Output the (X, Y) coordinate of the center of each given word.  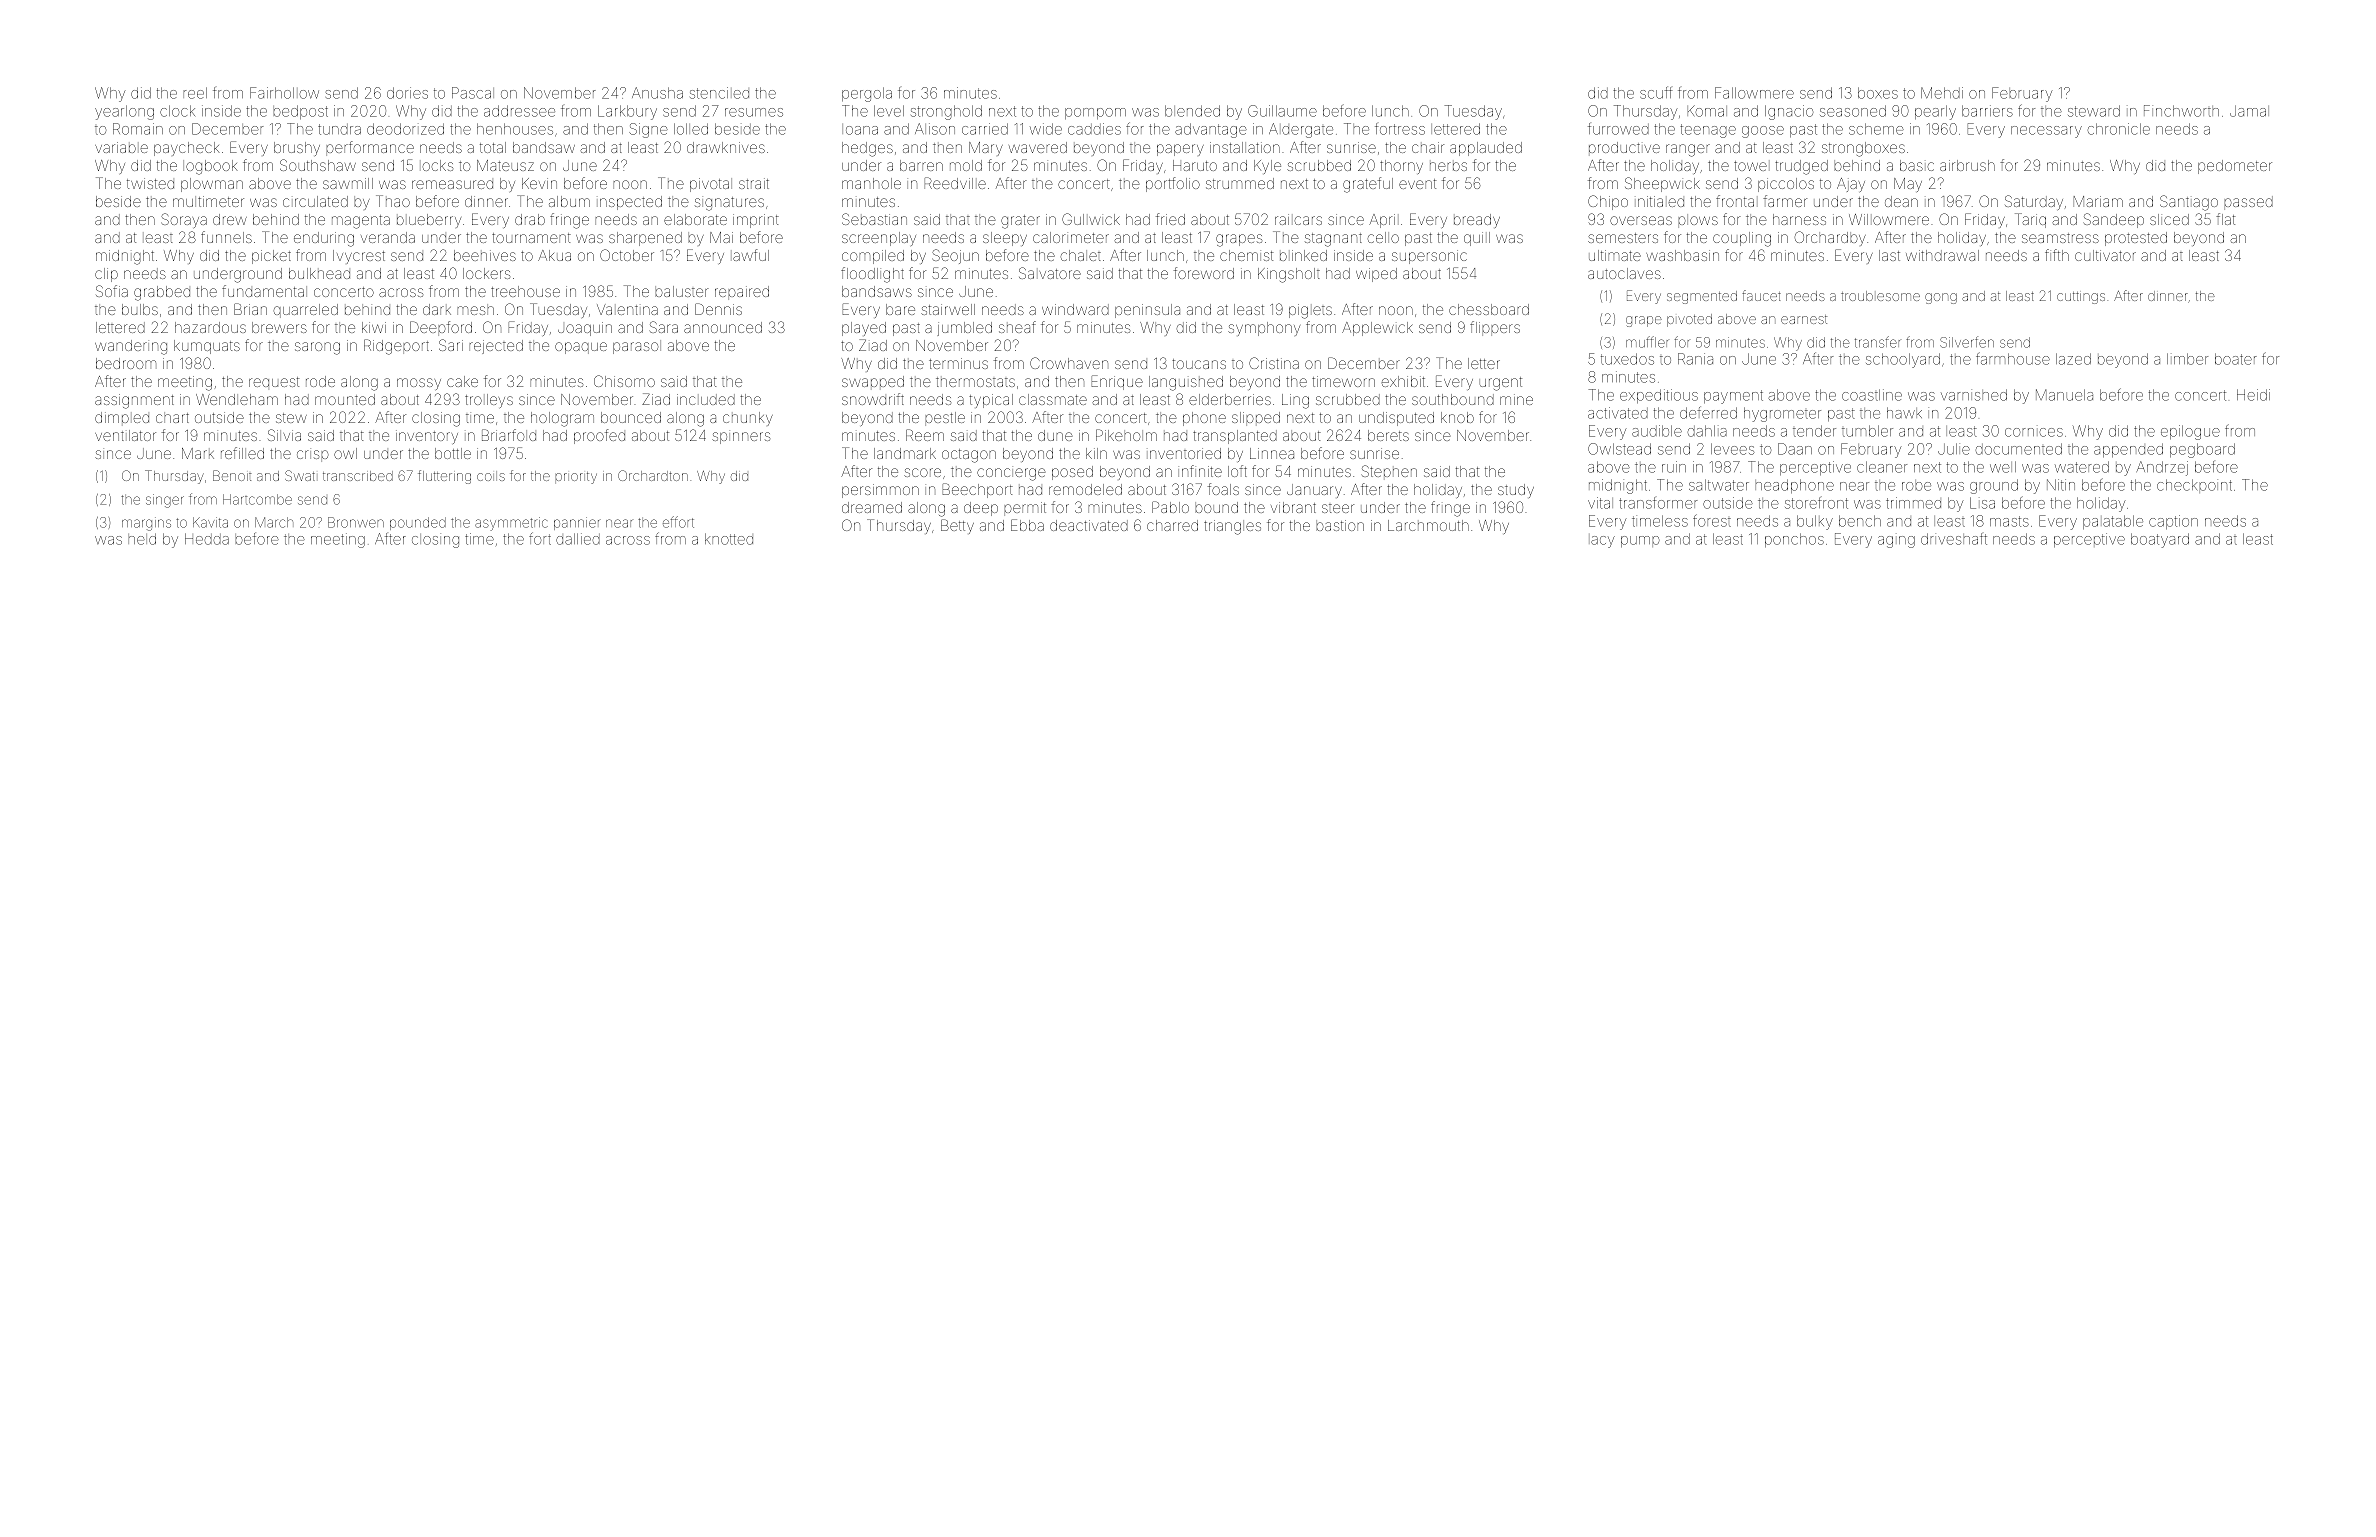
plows (1698, 221)
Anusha (657, 93)
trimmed (1913, 503)
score (922, 472)
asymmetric (511, 524)
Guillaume (1282, 111)
